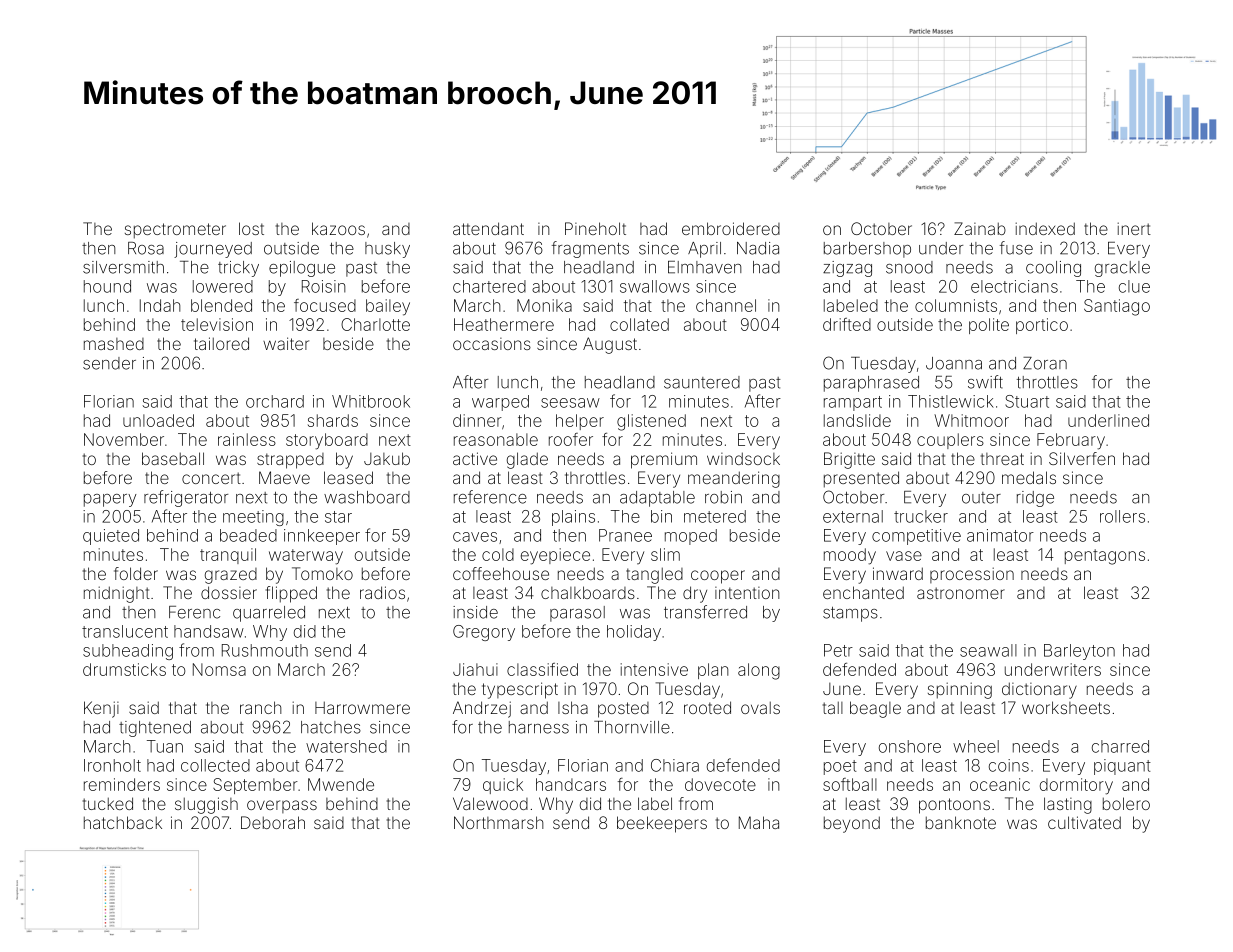 The height and width of the page is (952, 1233). Describe the element at coordinates (731, 228) in the page. I see `embroidered` at that location.
